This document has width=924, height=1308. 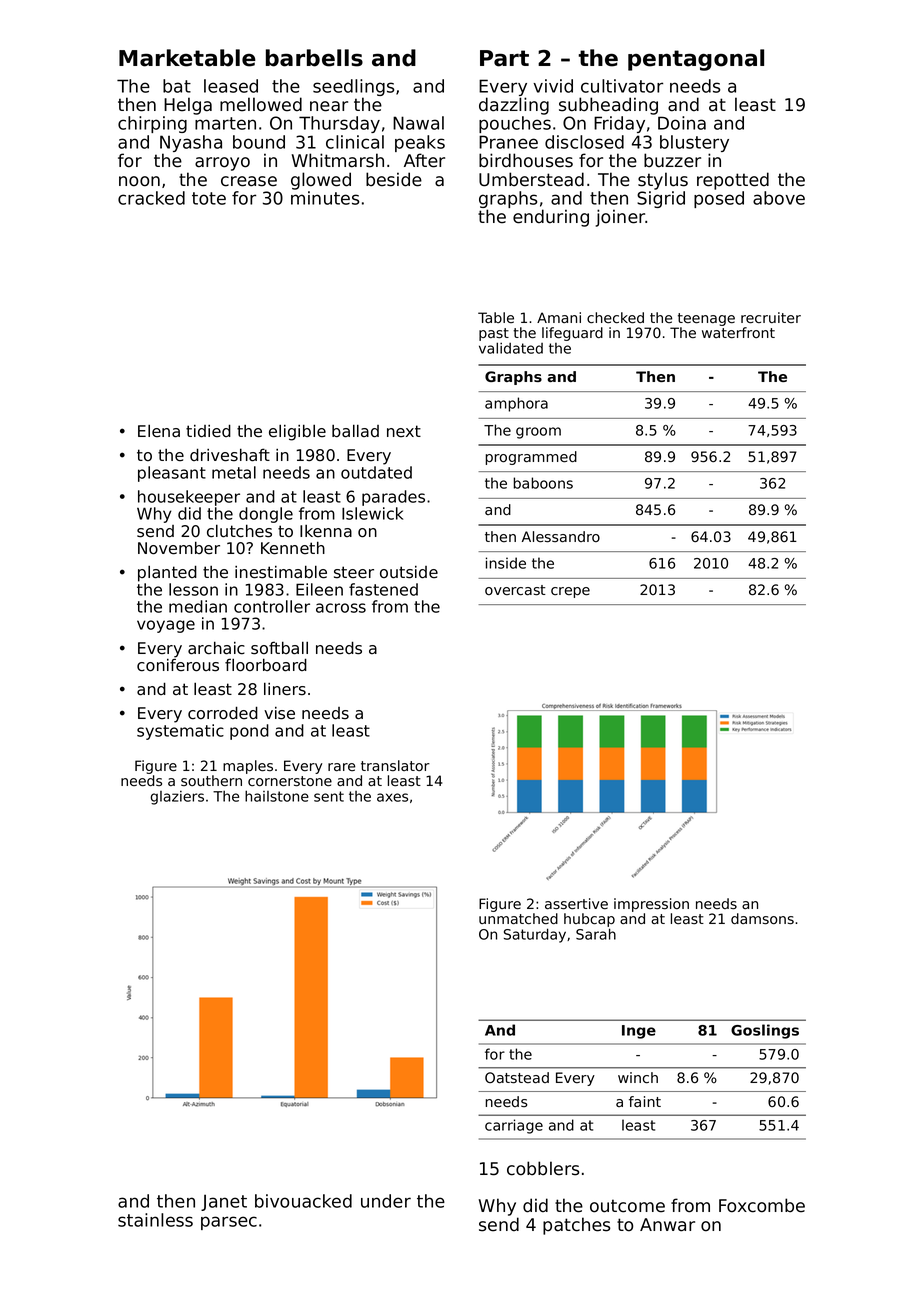 What do you see at coordinates (515, 590) in the document?
I see `overcast` at bounding box center [515, 590].
